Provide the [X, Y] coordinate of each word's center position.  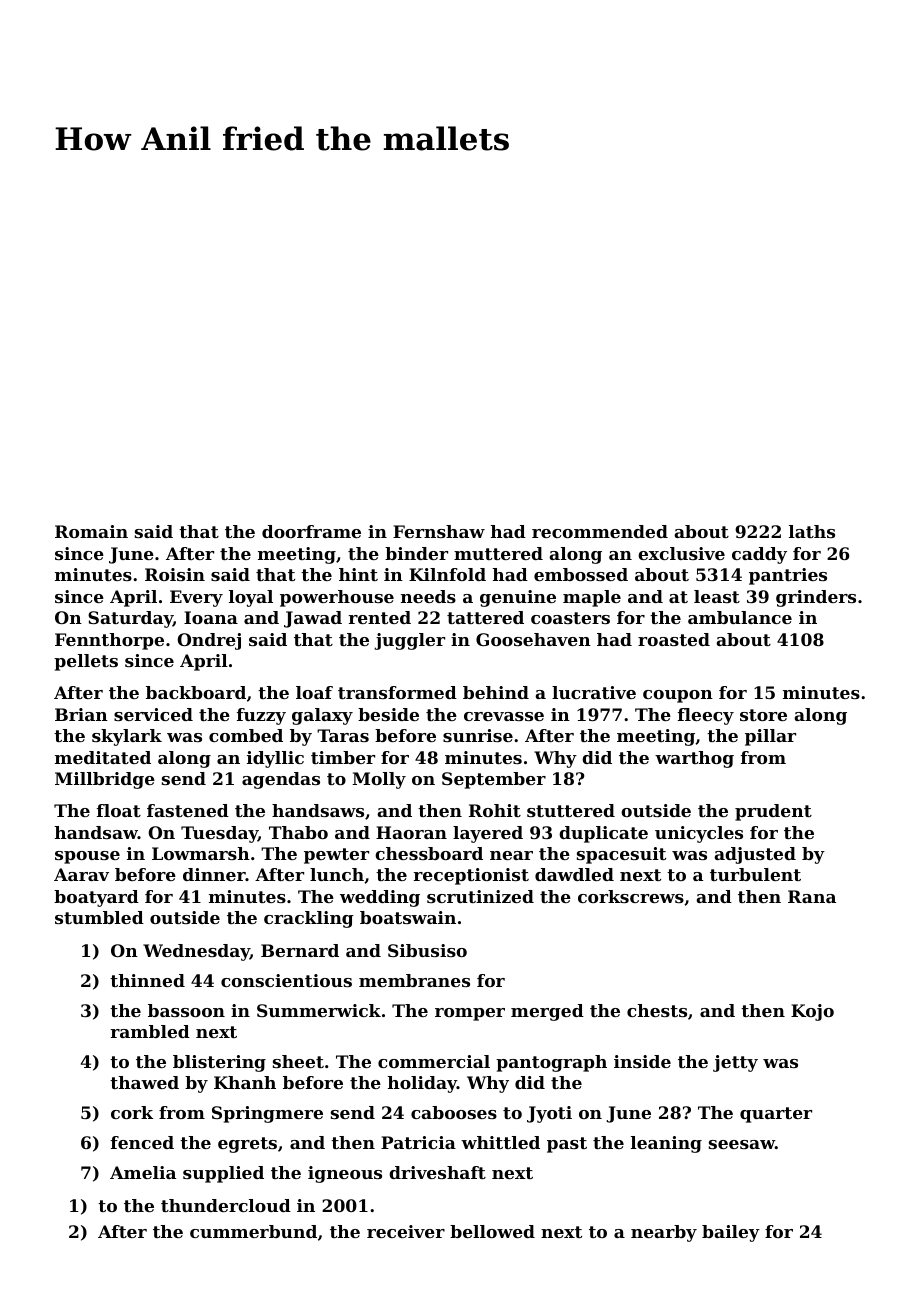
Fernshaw [439, 531]
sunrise [478, 735]
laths [812, 531]
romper [470, 1014]
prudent [773, 812]
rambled [150, 1031]
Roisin [175, 574]
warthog [694, 759]
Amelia [143, 1172]
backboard [196, 692]
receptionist [471, 876]
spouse [87, 857]
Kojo [812, 1012]
